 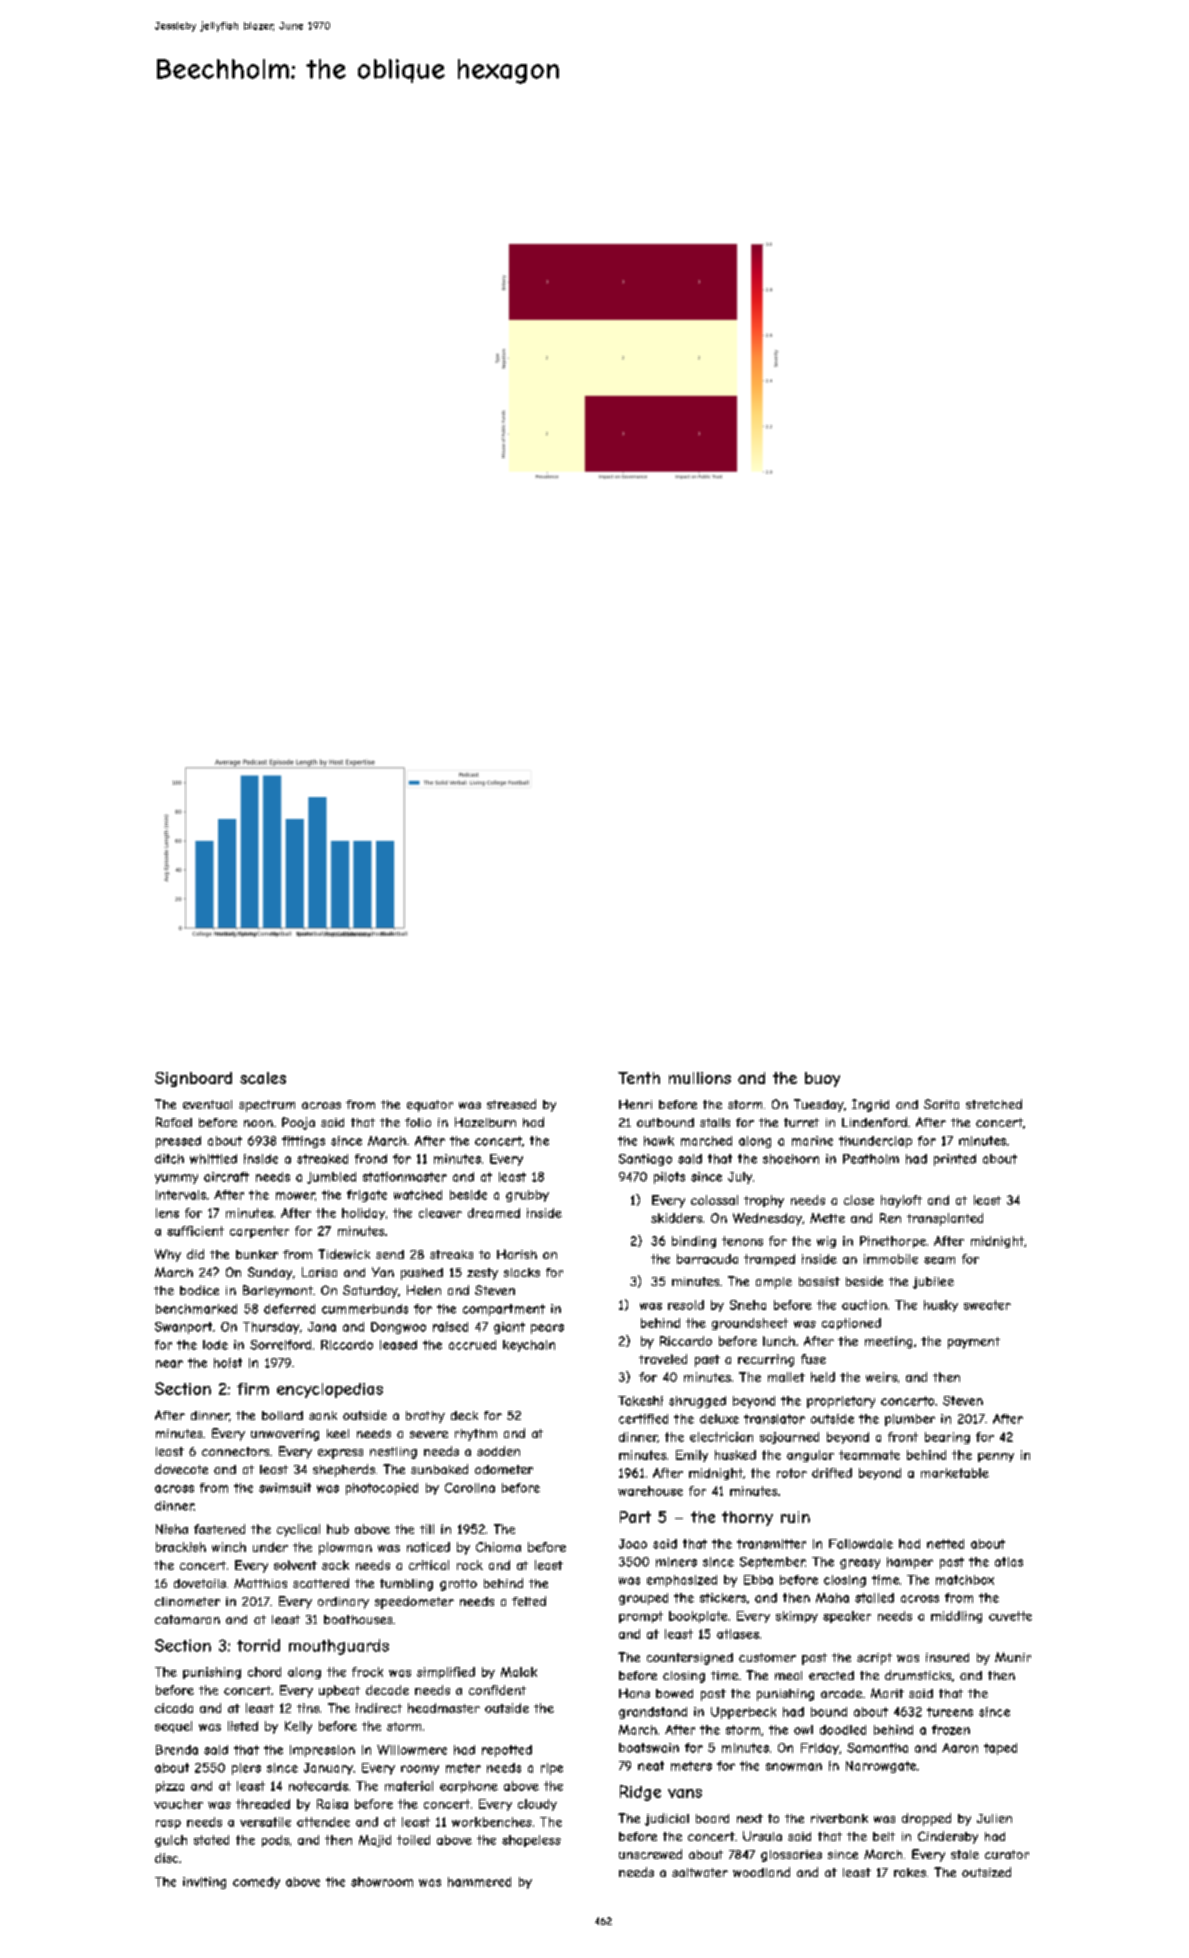 I want to click on buoy, so click(x=822, y=1079).
